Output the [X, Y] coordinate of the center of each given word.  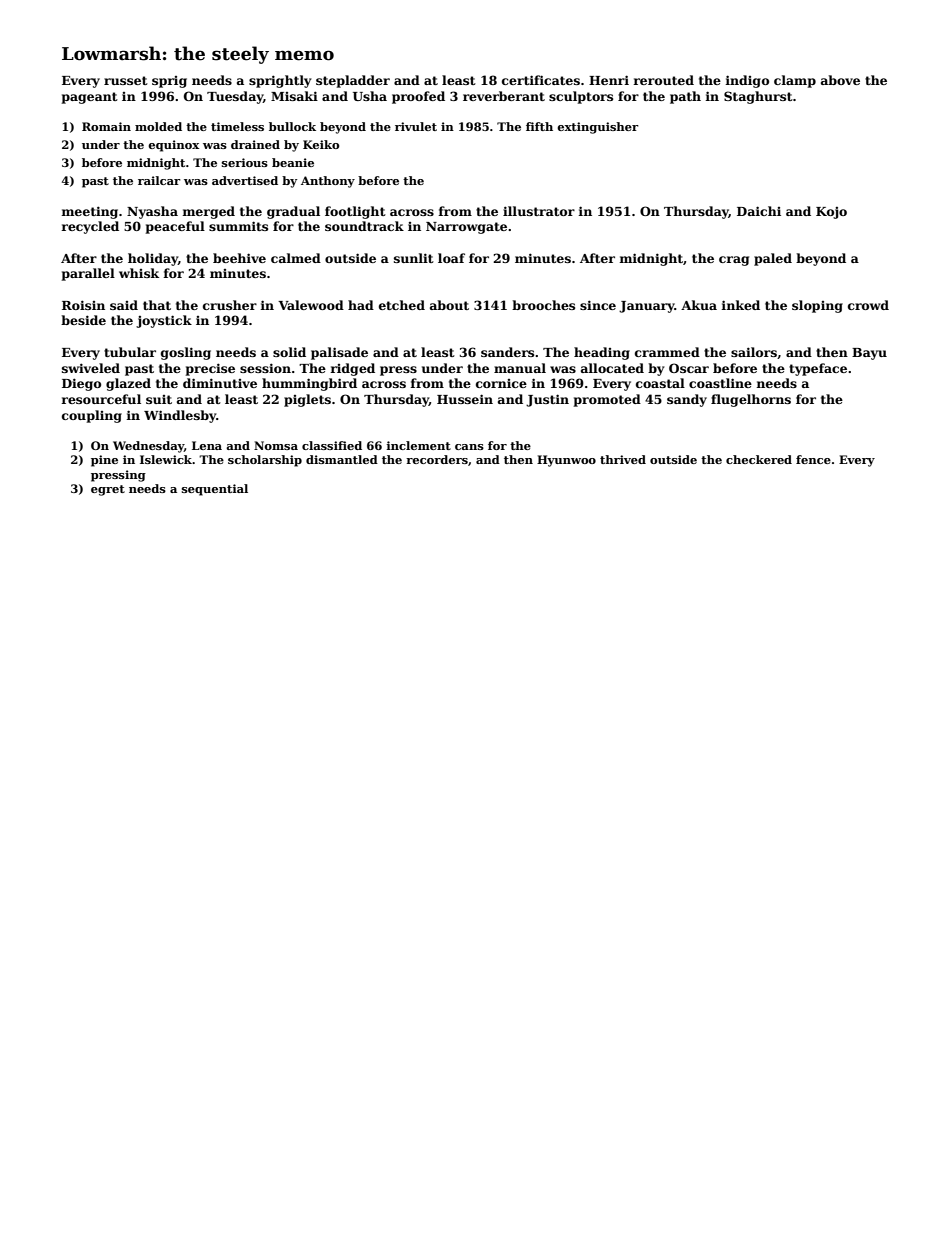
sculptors [581, 97]
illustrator [539, 211]
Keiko [321, 144]
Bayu [869, 354]
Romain [106, 126]
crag [734, 261]
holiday [153, 259]
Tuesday [235, 97]
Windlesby [180, 416]
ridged [352, 369]
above [840, 80]
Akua [699, 305]
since [598, 305]
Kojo [831, 213]
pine [104, 461]
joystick [164, 321]
